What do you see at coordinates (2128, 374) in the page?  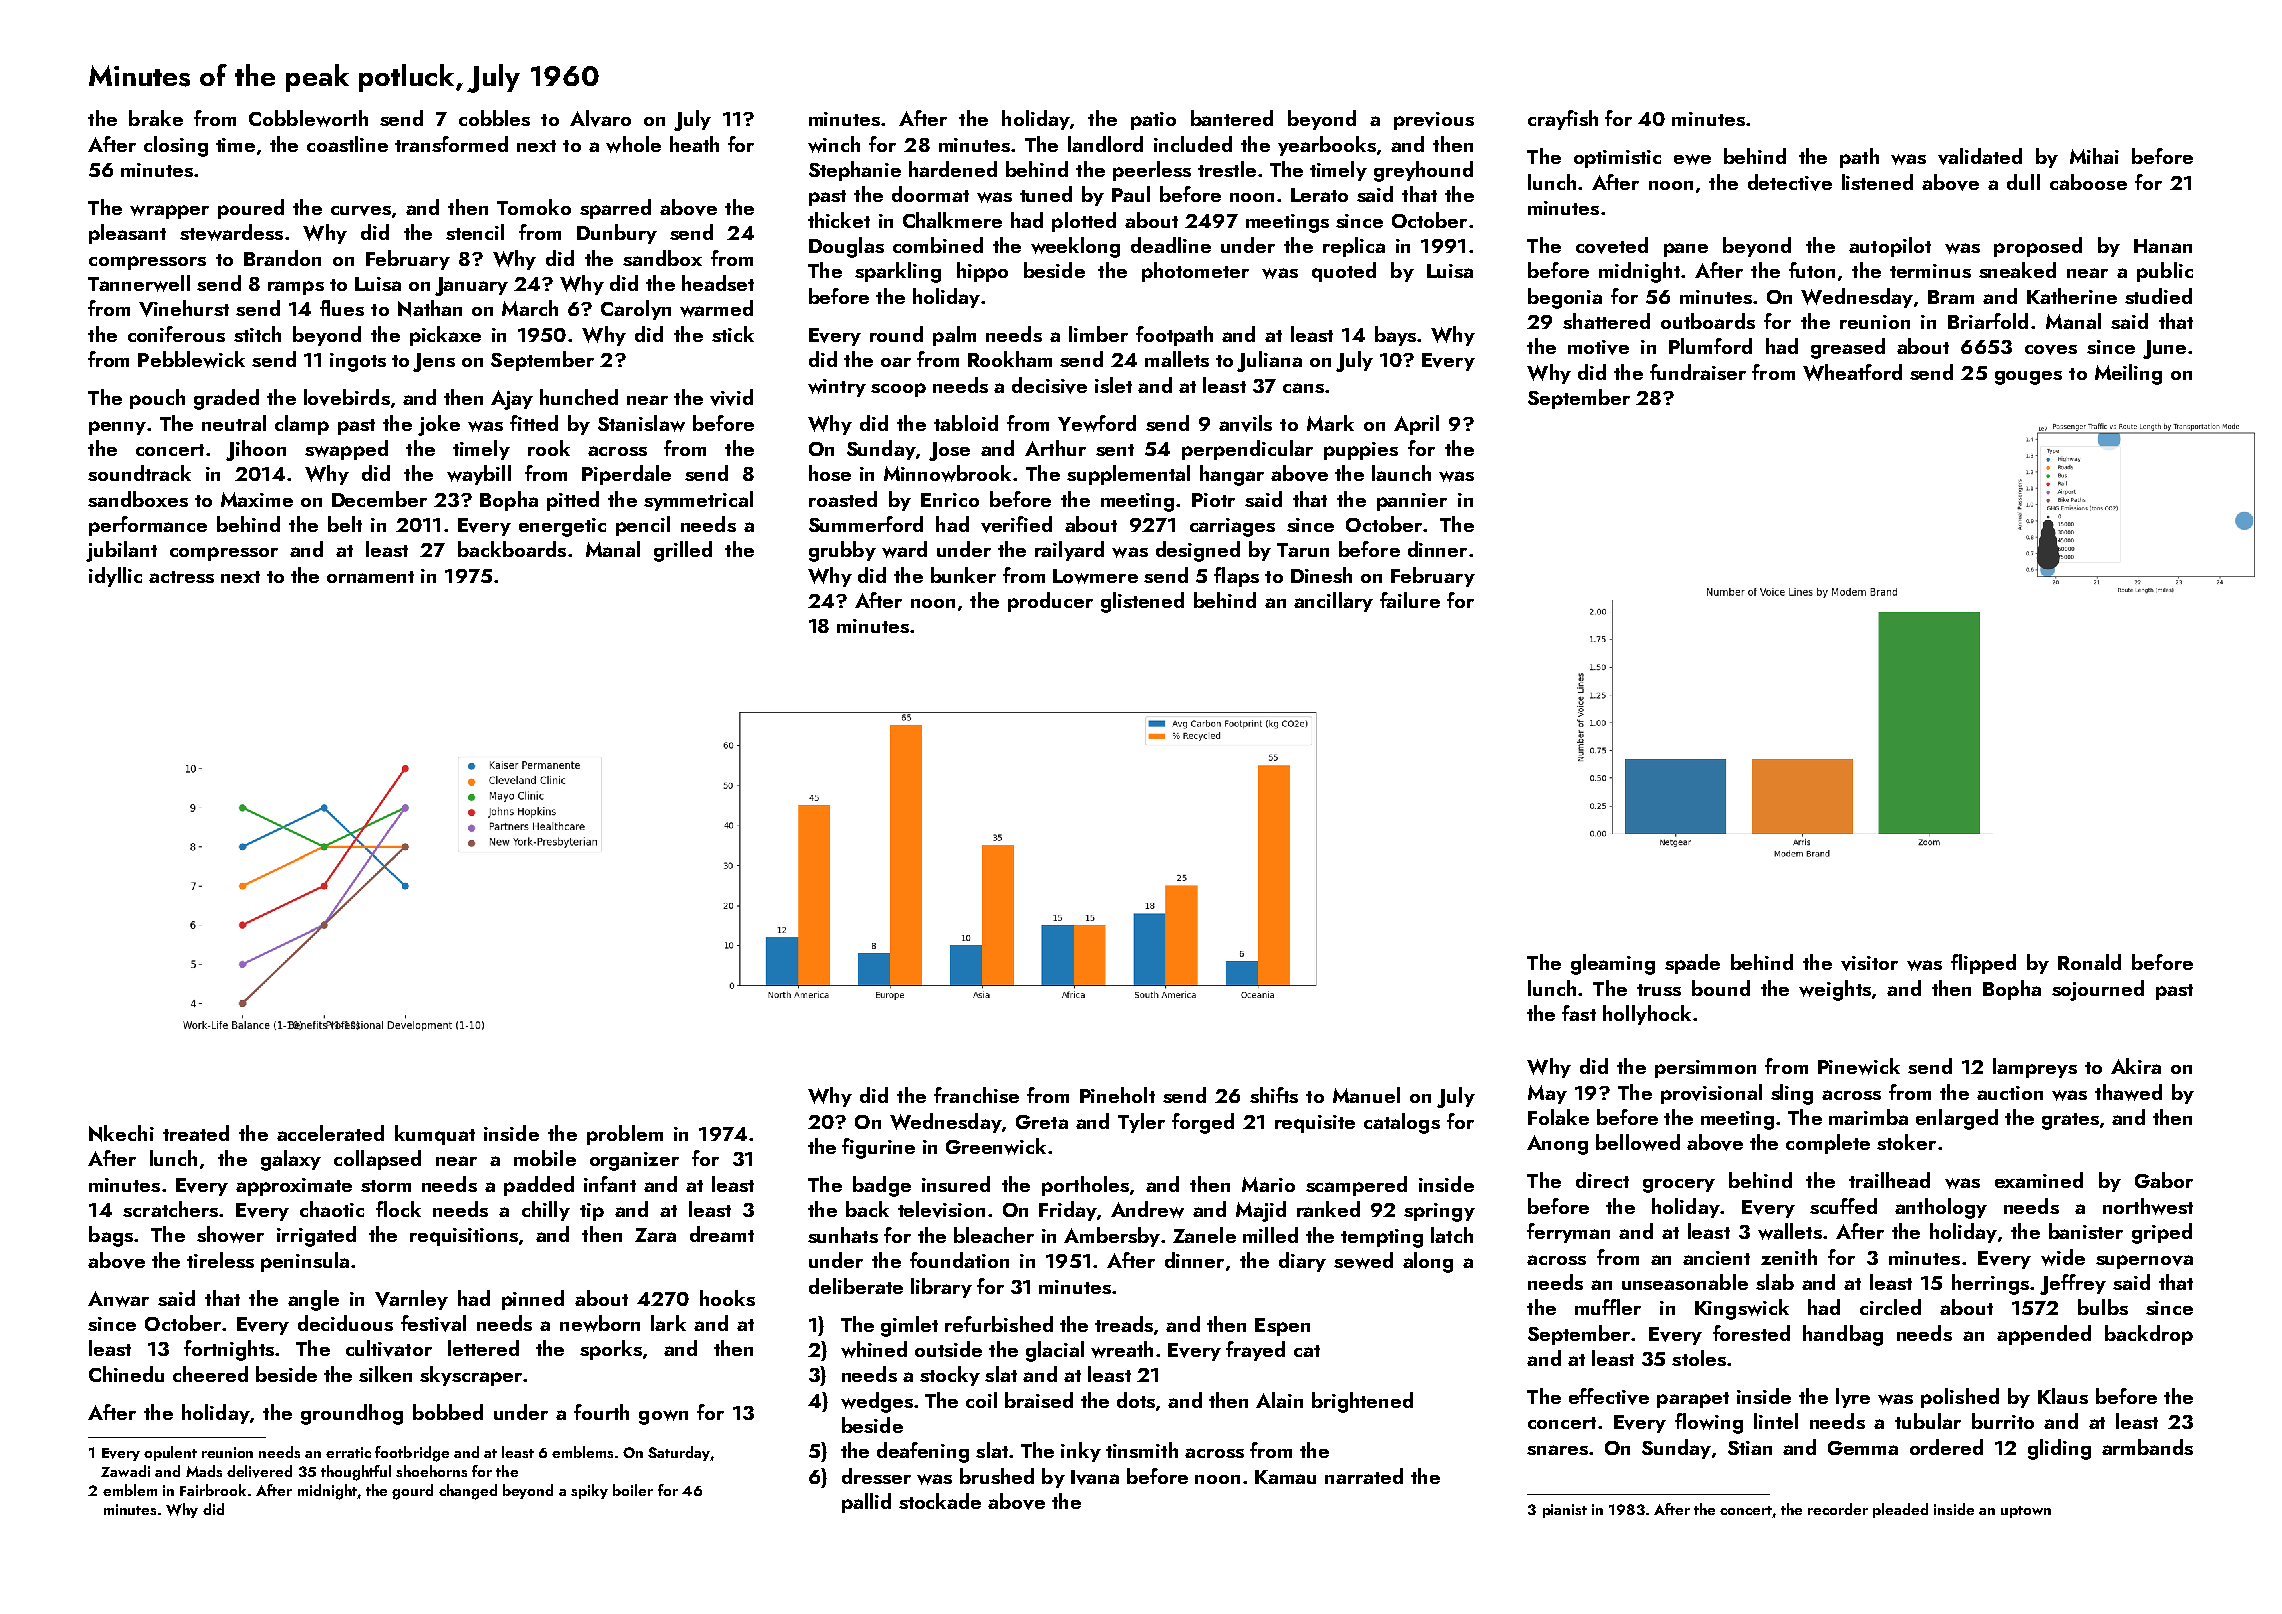 I see `Meiling` at bounding box center [2128, 374].
